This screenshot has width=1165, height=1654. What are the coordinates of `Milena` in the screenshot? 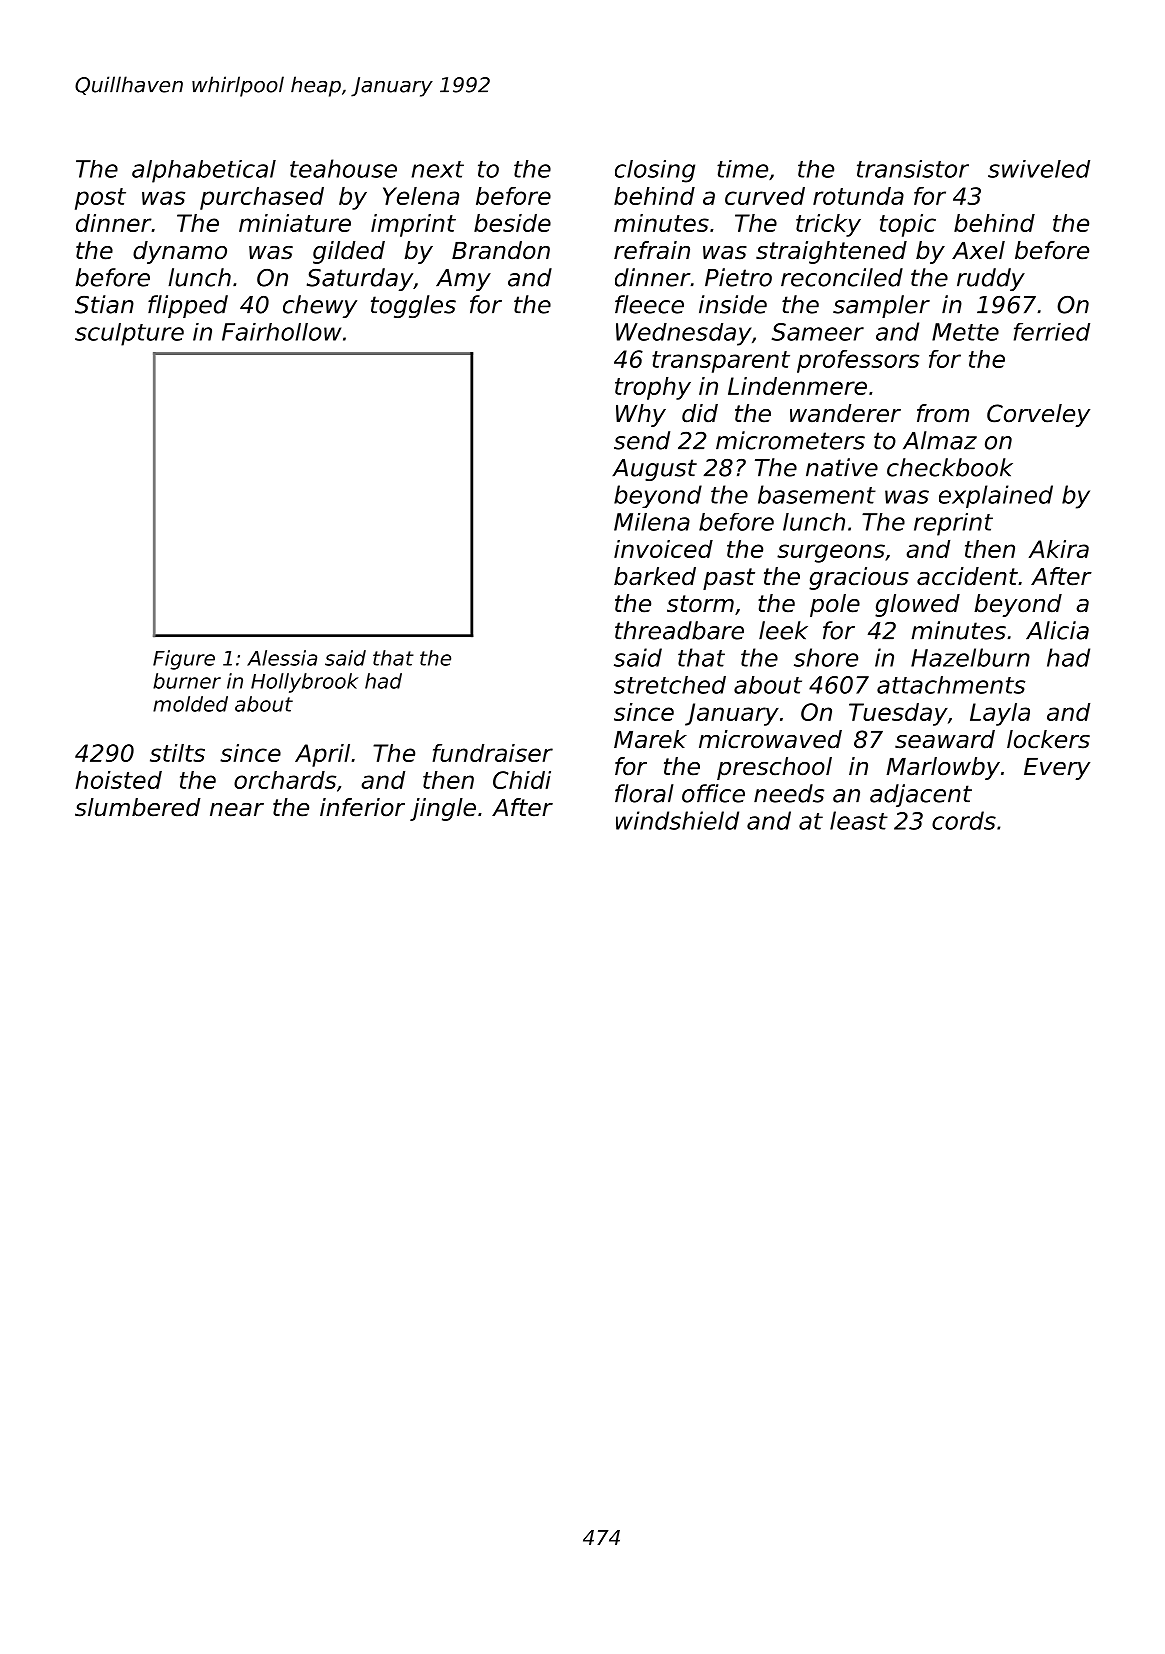 It's located at (652, 522).
